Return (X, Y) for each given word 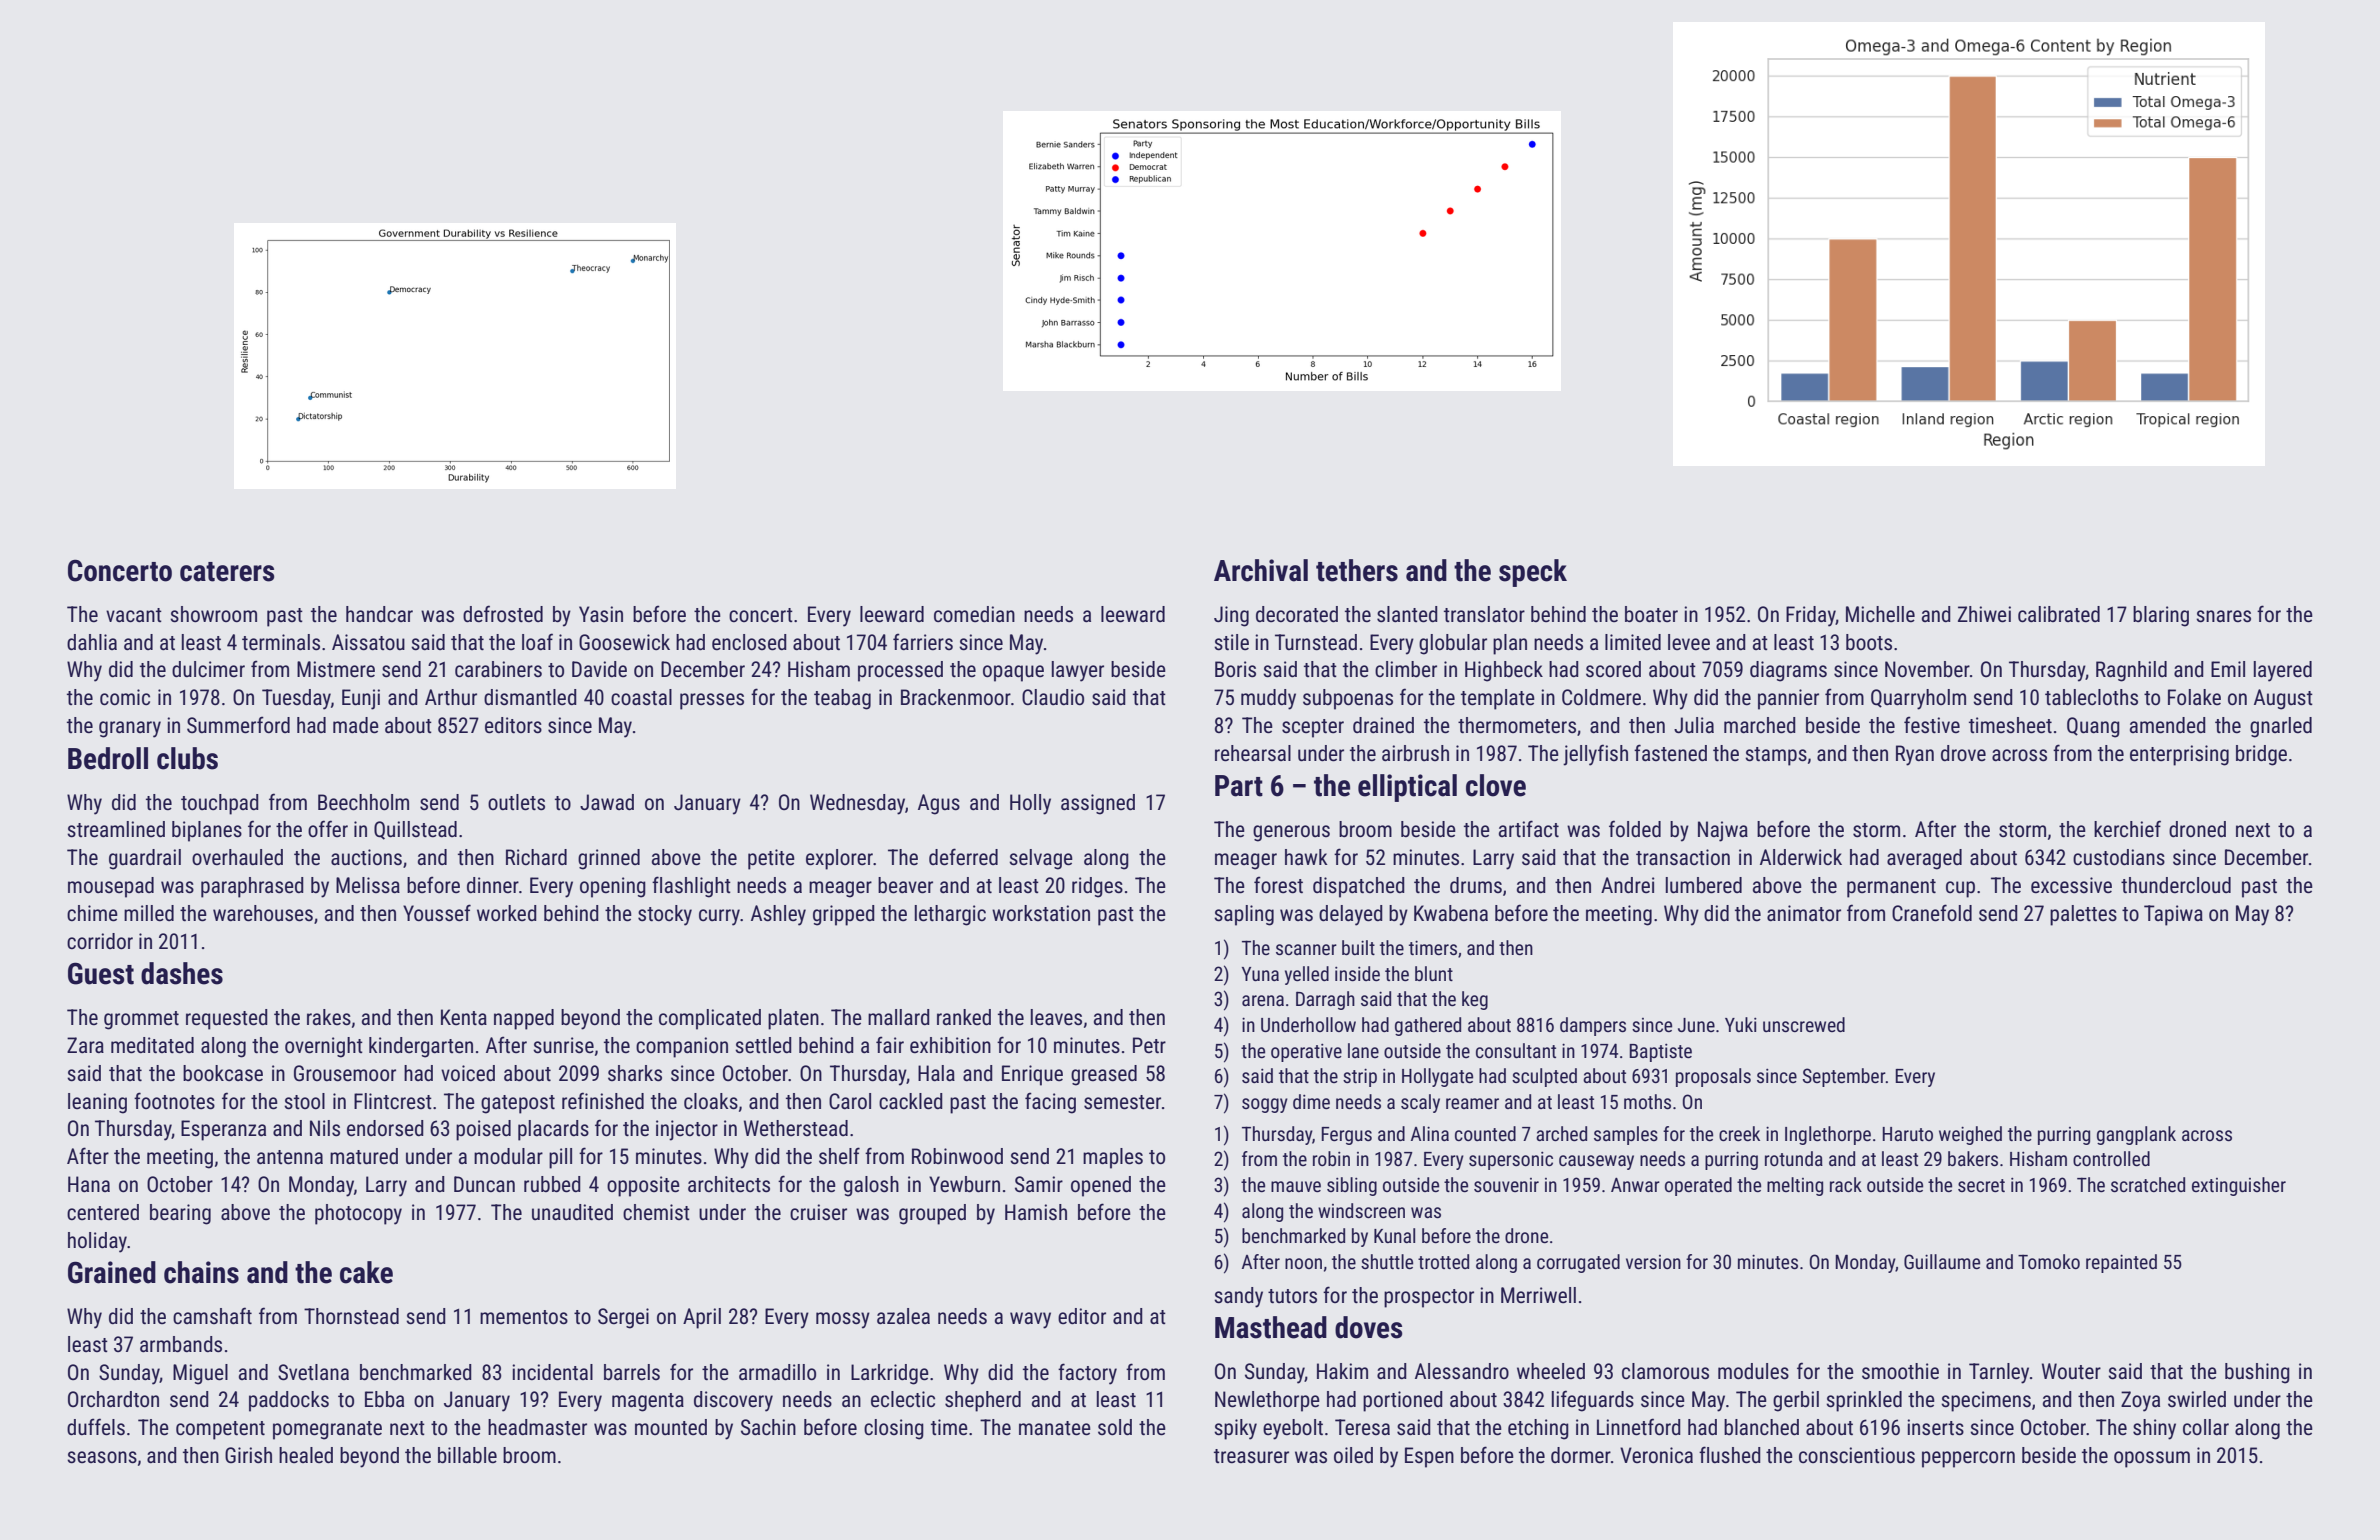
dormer (1581, 1455)
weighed (1970, 1135)
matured (364, 1156)
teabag (842, 699)
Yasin (601, 614)
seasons (102, 1457)
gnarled (2281, 727)
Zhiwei (1984, 614)
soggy (1265, 1105)
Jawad (607, 802)
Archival (1261, 570)
